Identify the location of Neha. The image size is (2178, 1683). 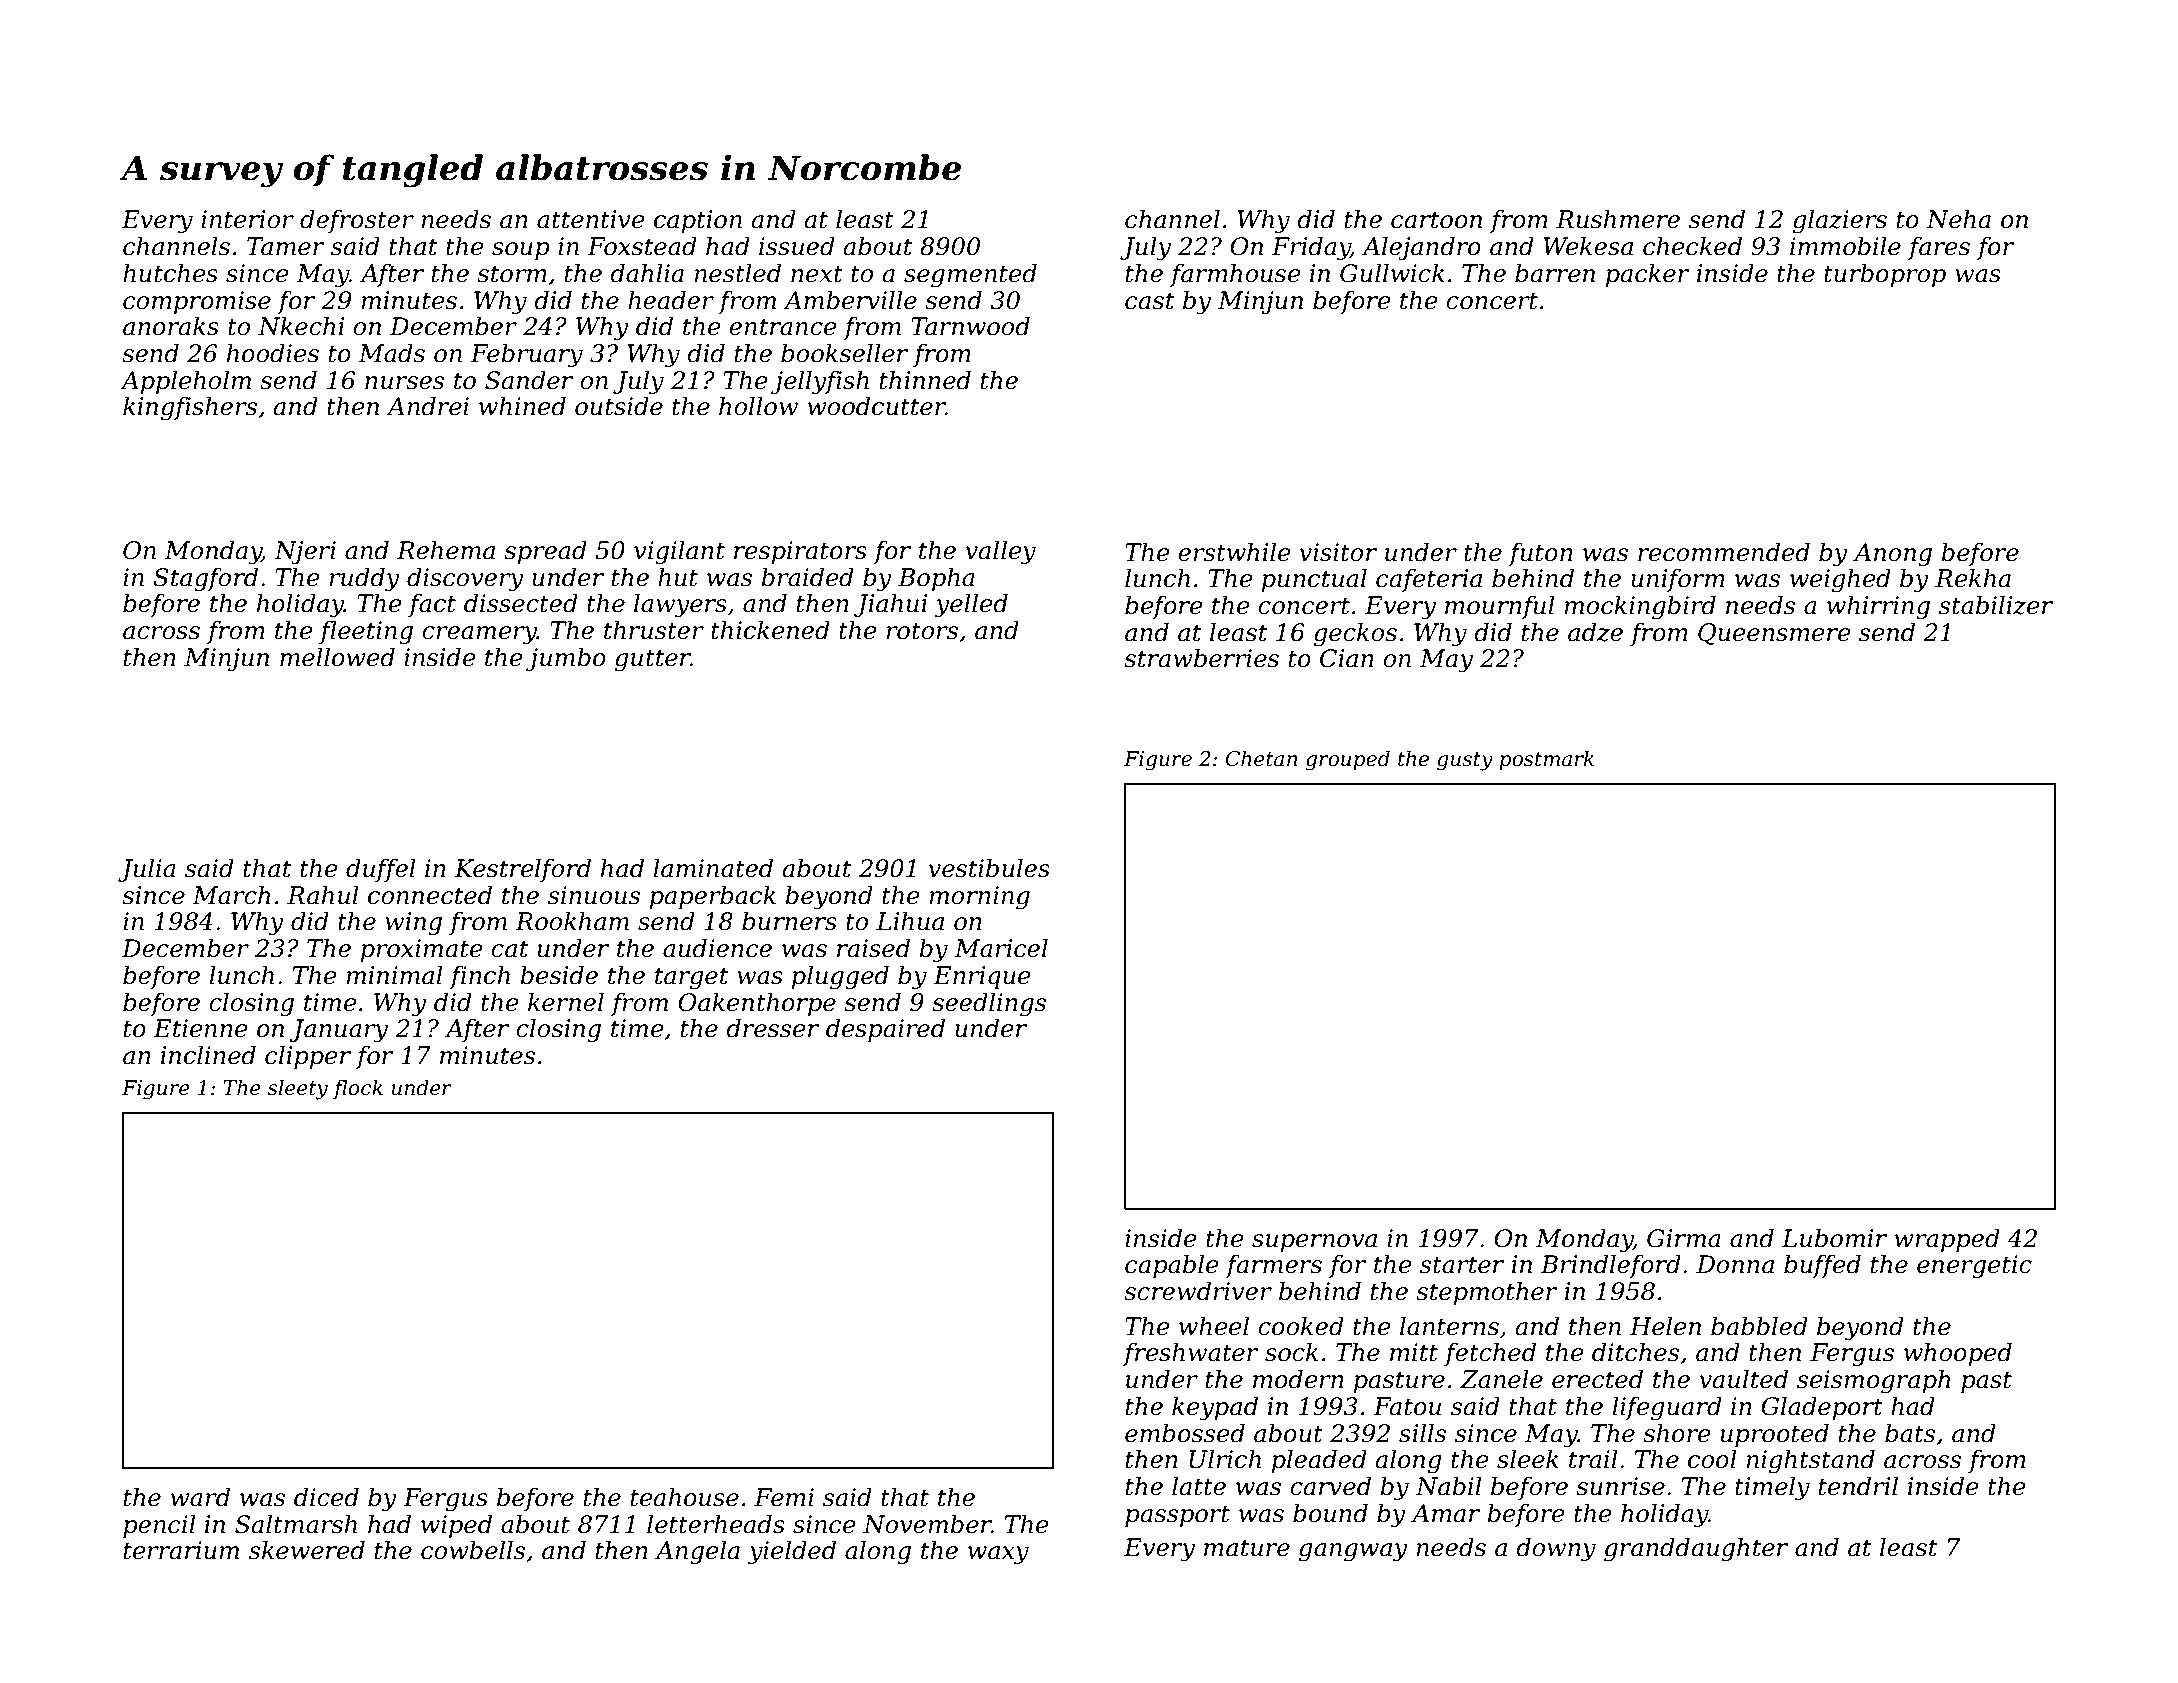
(1958, 219).
